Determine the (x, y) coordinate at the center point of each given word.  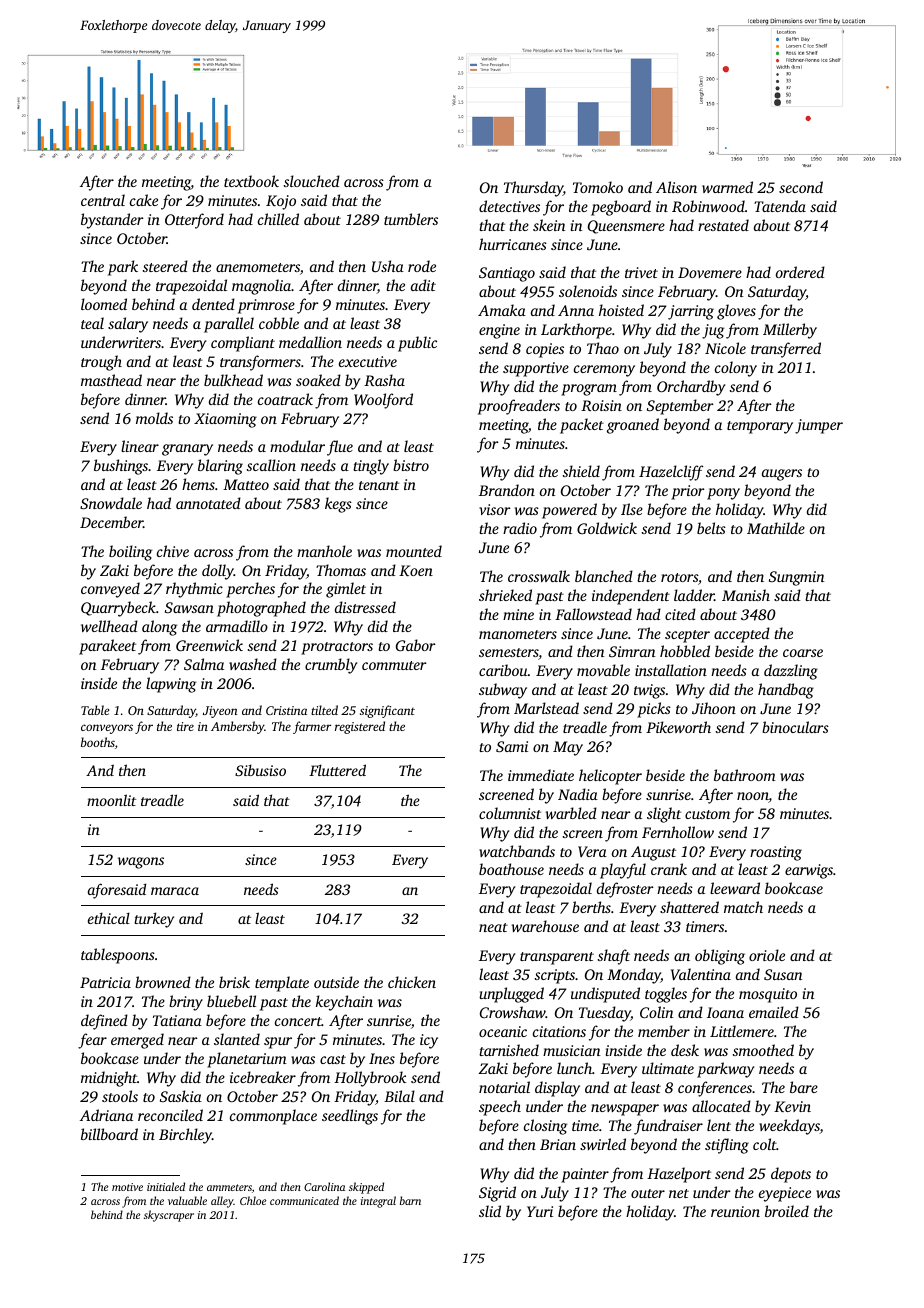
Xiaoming (225, 420)
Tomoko (598, 187)
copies (545, 350)
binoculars (795, 727)
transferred (786, 350)
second (801, 187)
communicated (304, 1200)
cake (144, 200)
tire (185, 726)
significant (387, 711)
